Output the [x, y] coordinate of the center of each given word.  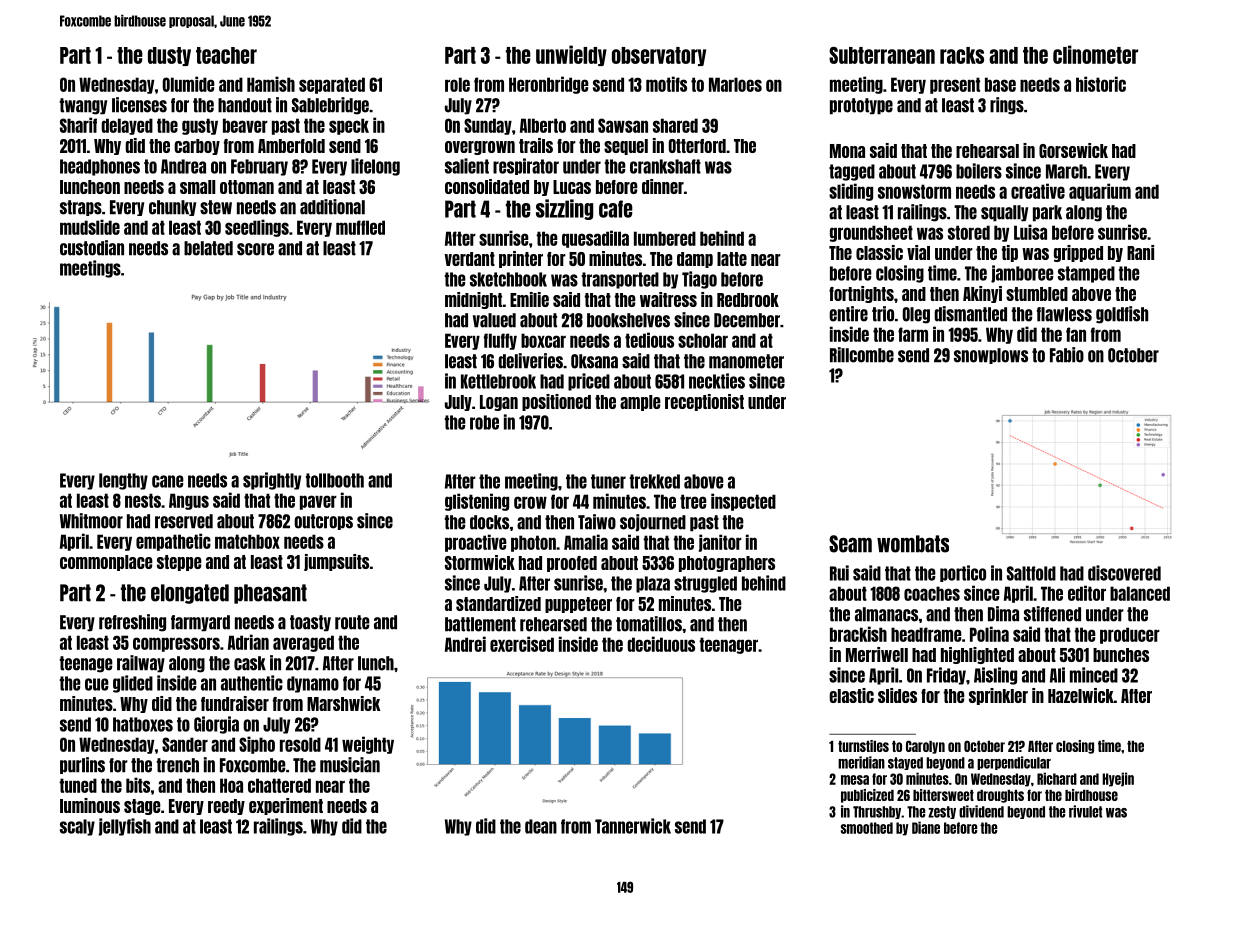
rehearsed [553, 624]
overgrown [480, 148]
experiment [286, 806]
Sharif [78, 125]
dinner [663, 186]
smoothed [867, 828]
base [1000, 84]
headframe [926, 634]
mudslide [90, 227]
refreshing [132, 623]
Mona [847, 151]
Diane [926, 827]
